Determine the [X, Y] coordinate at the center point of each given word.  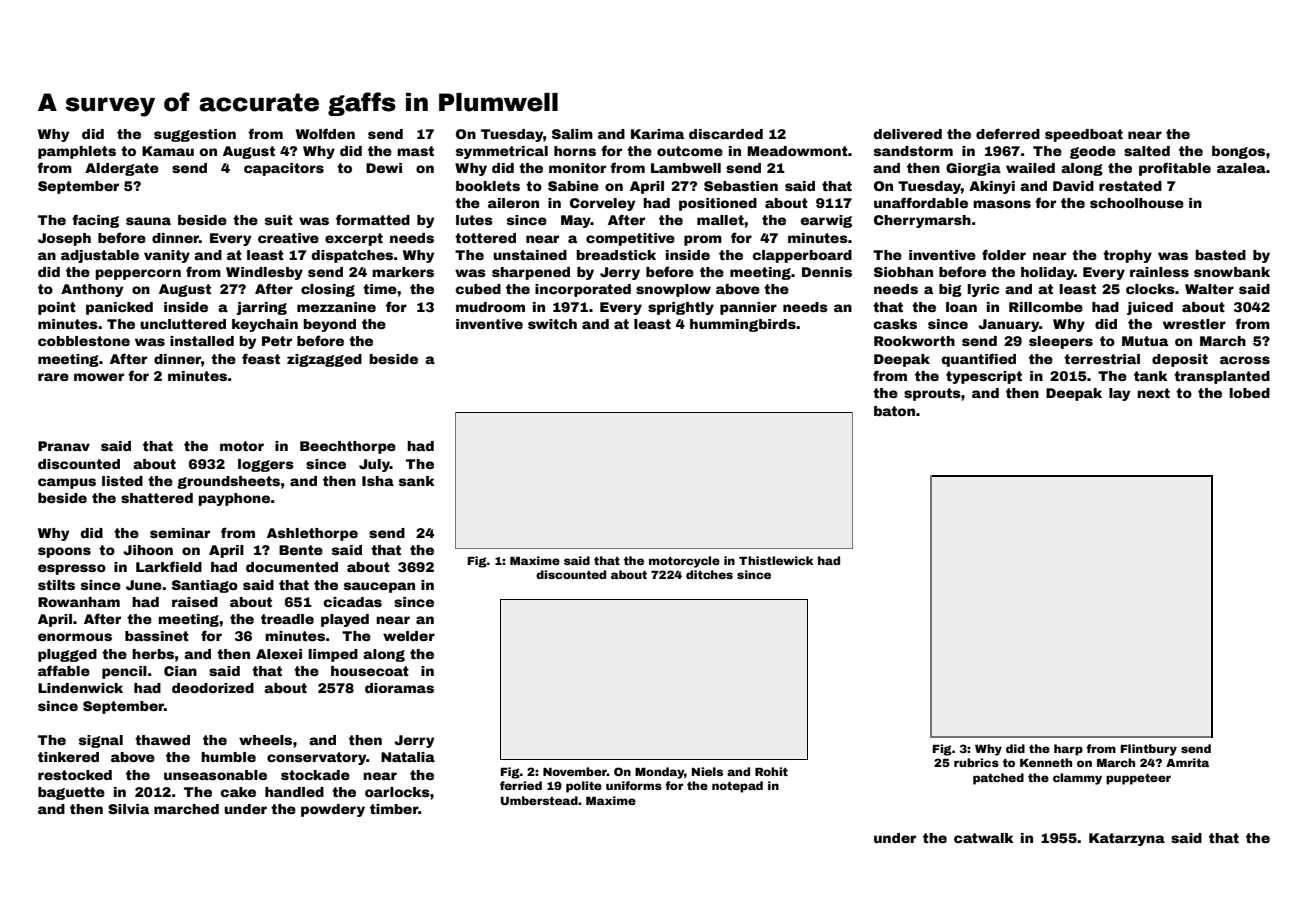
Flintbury [1149, 750]
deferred [1008, 133]
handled [294, 792]
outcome [690, 151]
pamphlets [77, 152]
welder [409, 636]
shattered [157, 498]
